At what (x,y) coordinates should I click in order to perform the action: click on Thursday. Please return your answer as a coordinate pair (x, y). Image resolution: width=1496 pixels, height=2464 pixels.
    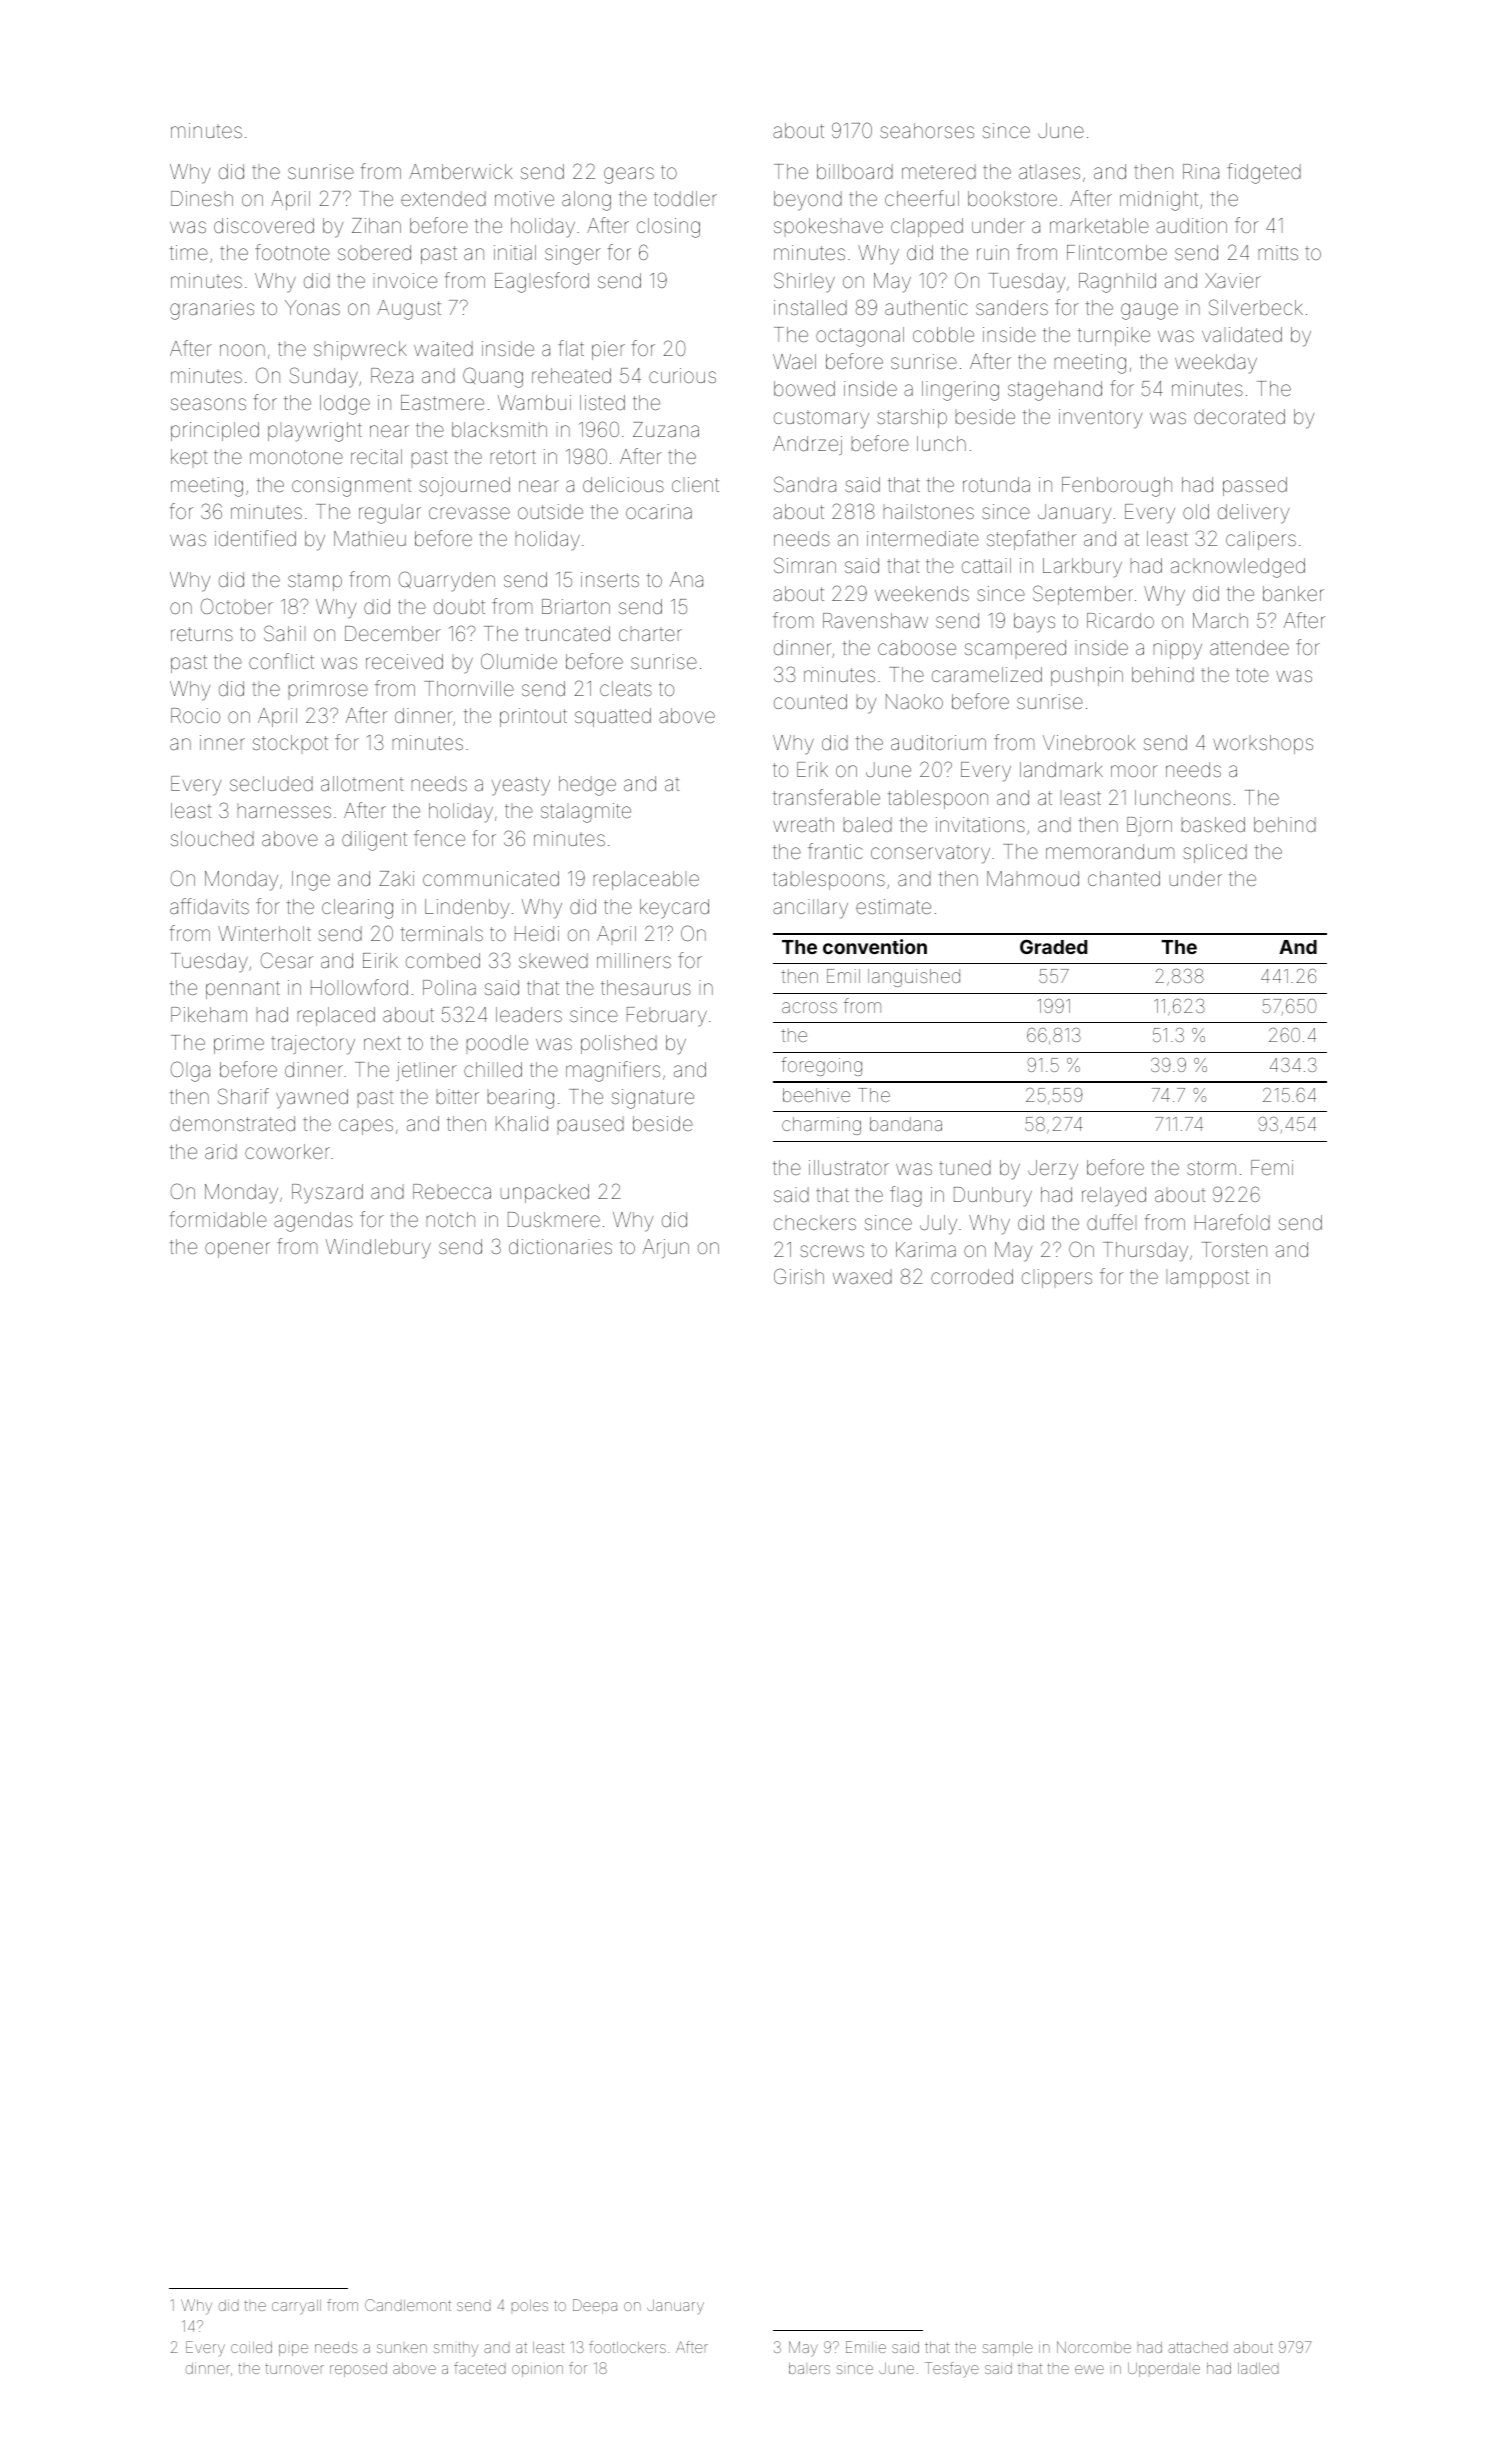
    Looking at the image, I should click on (1145, 1252).
